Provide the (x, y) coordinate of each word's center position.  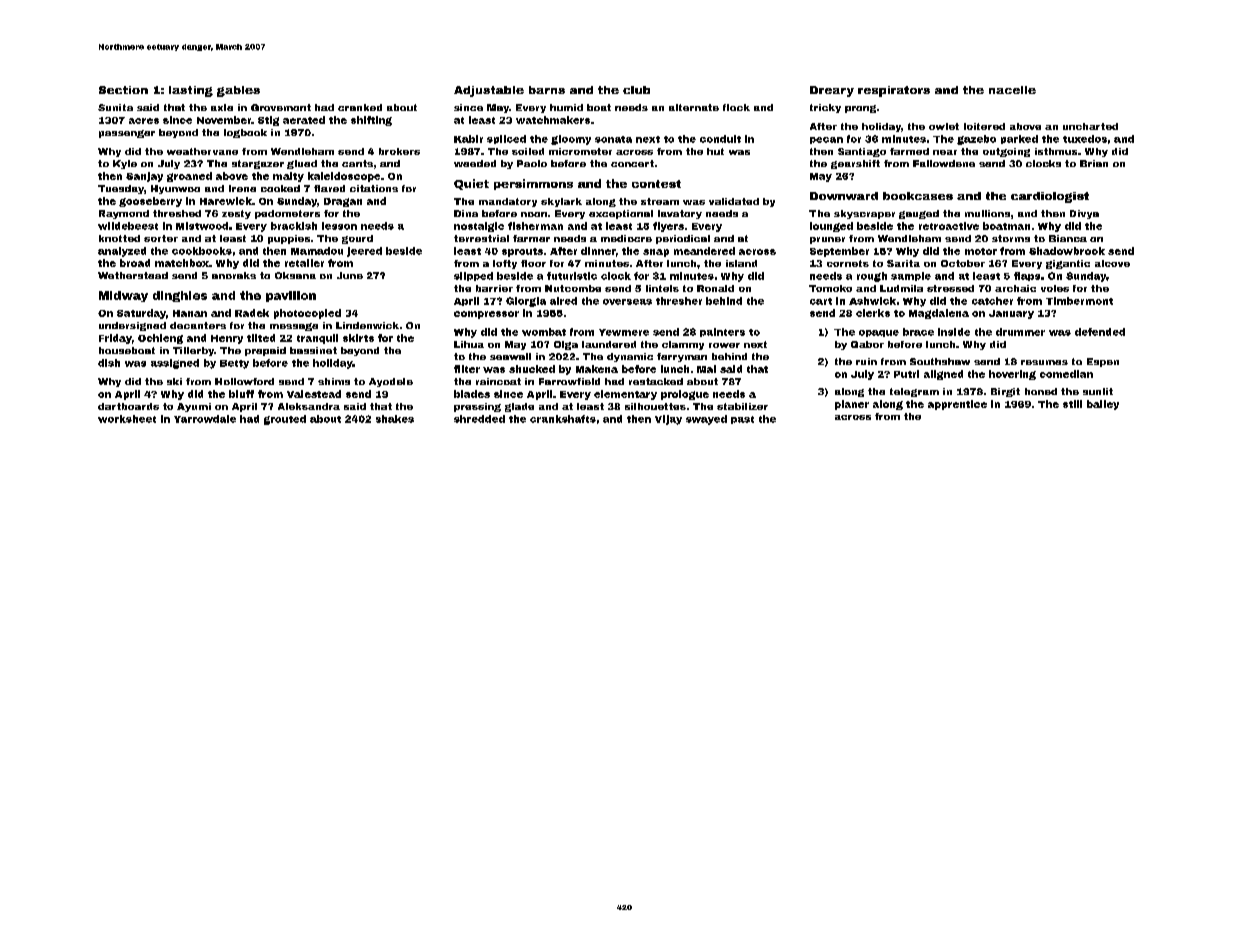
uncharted (1090, 126)
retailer (304, 263)
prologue (685, 395)
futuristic (572, 276)
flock (736, 107)
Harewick (226, 201)
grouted (285, 420)
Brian (1094, 163)
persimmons (533, 184)
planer (852, 405)
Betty (234, 364)
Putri (906, 374)
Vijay (668, 420)
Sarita (903, 263)
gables (238, 91)
